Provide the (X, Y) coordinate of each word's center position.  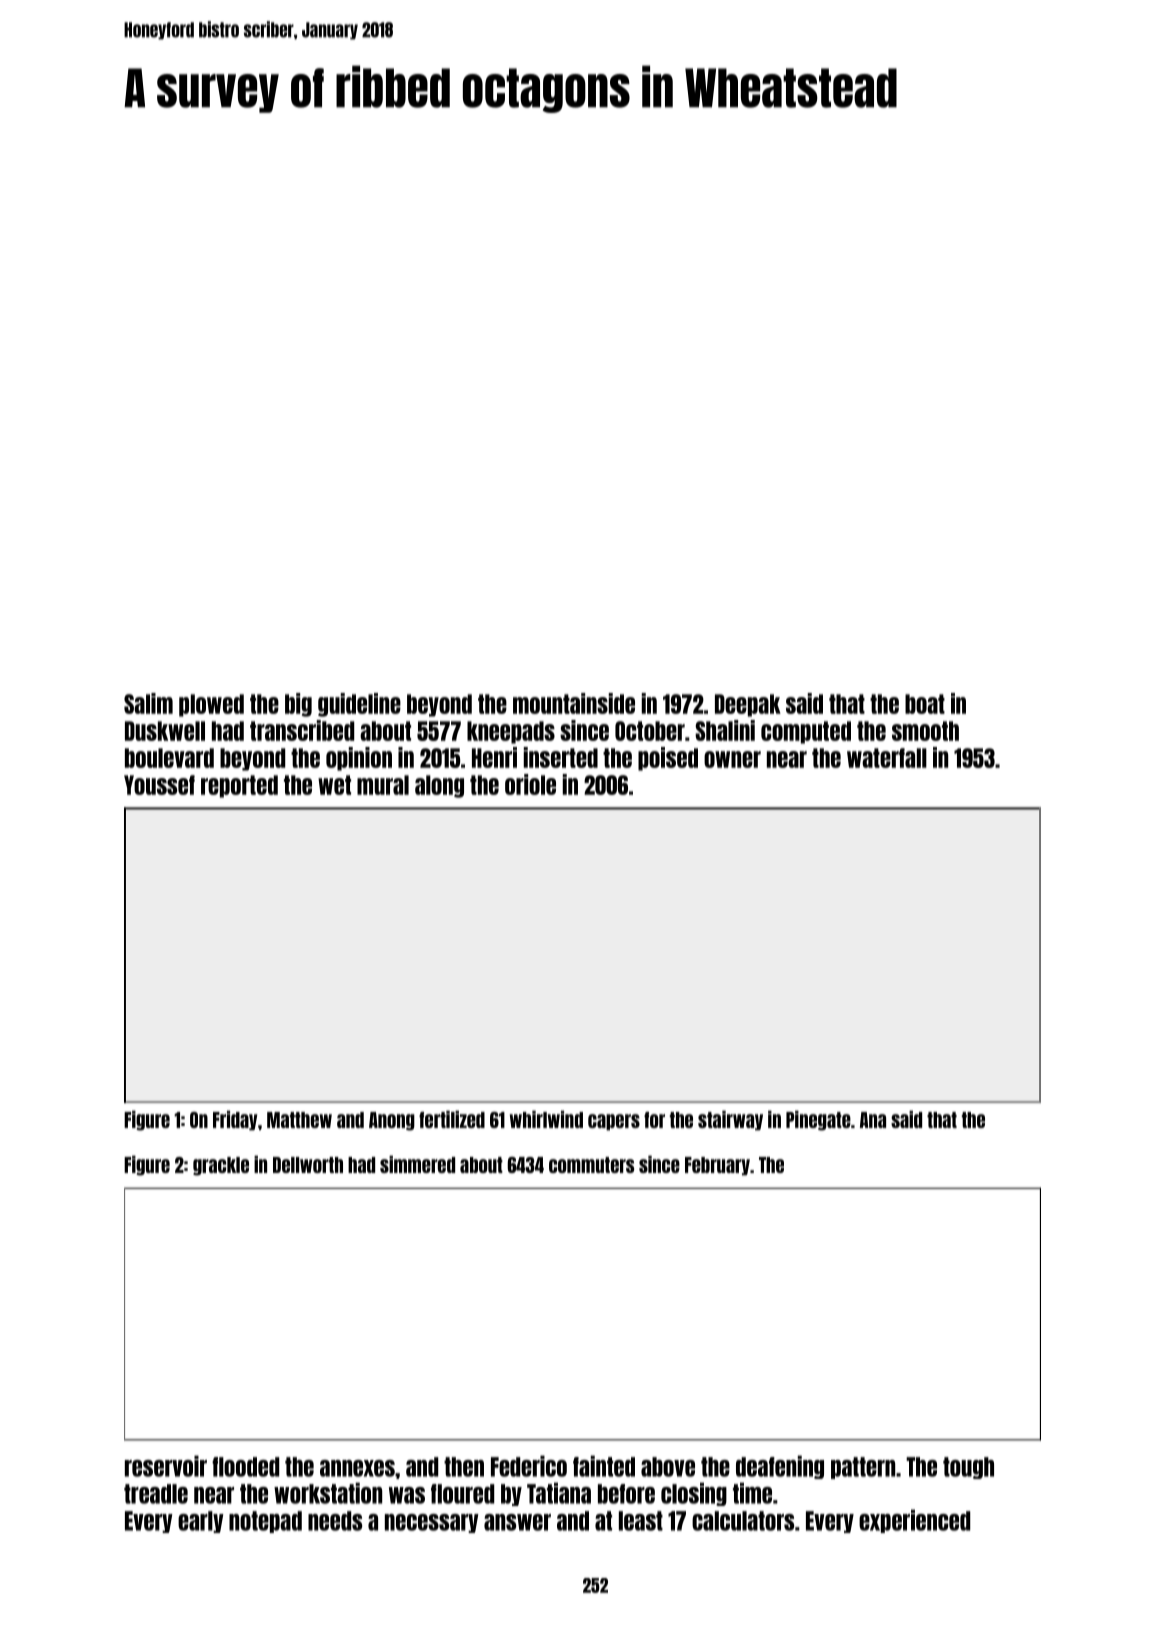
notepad (265, 1522)
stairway (730, 1121)
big (298, 705)
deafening (780, 1467)
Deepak (748, 705)
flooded (245, 1467)
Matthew (299, 1120)
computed (806, 732)
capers (614, 1122)
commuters (591, 1165)
